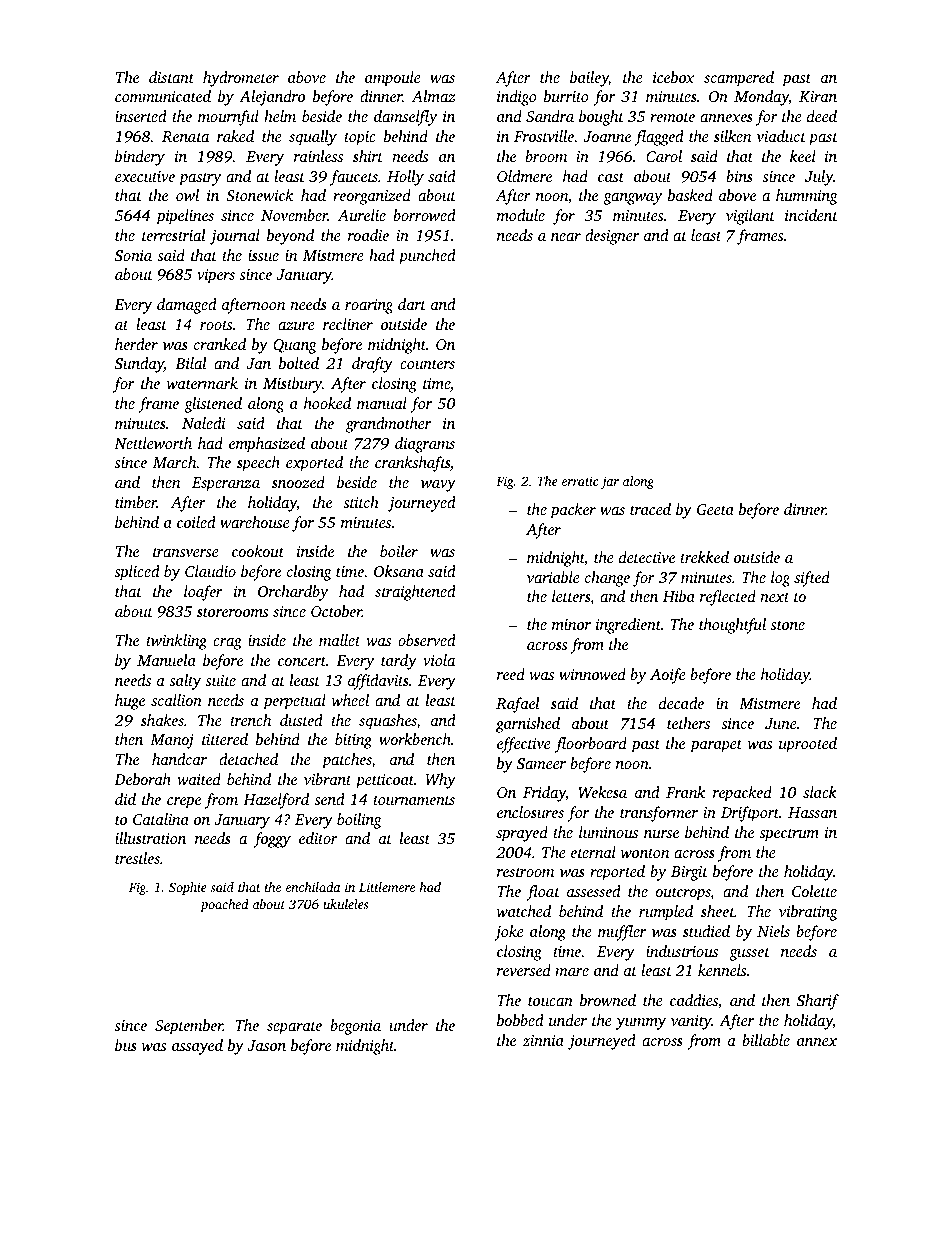  I want to click on perpetual, so click(294, 702).
